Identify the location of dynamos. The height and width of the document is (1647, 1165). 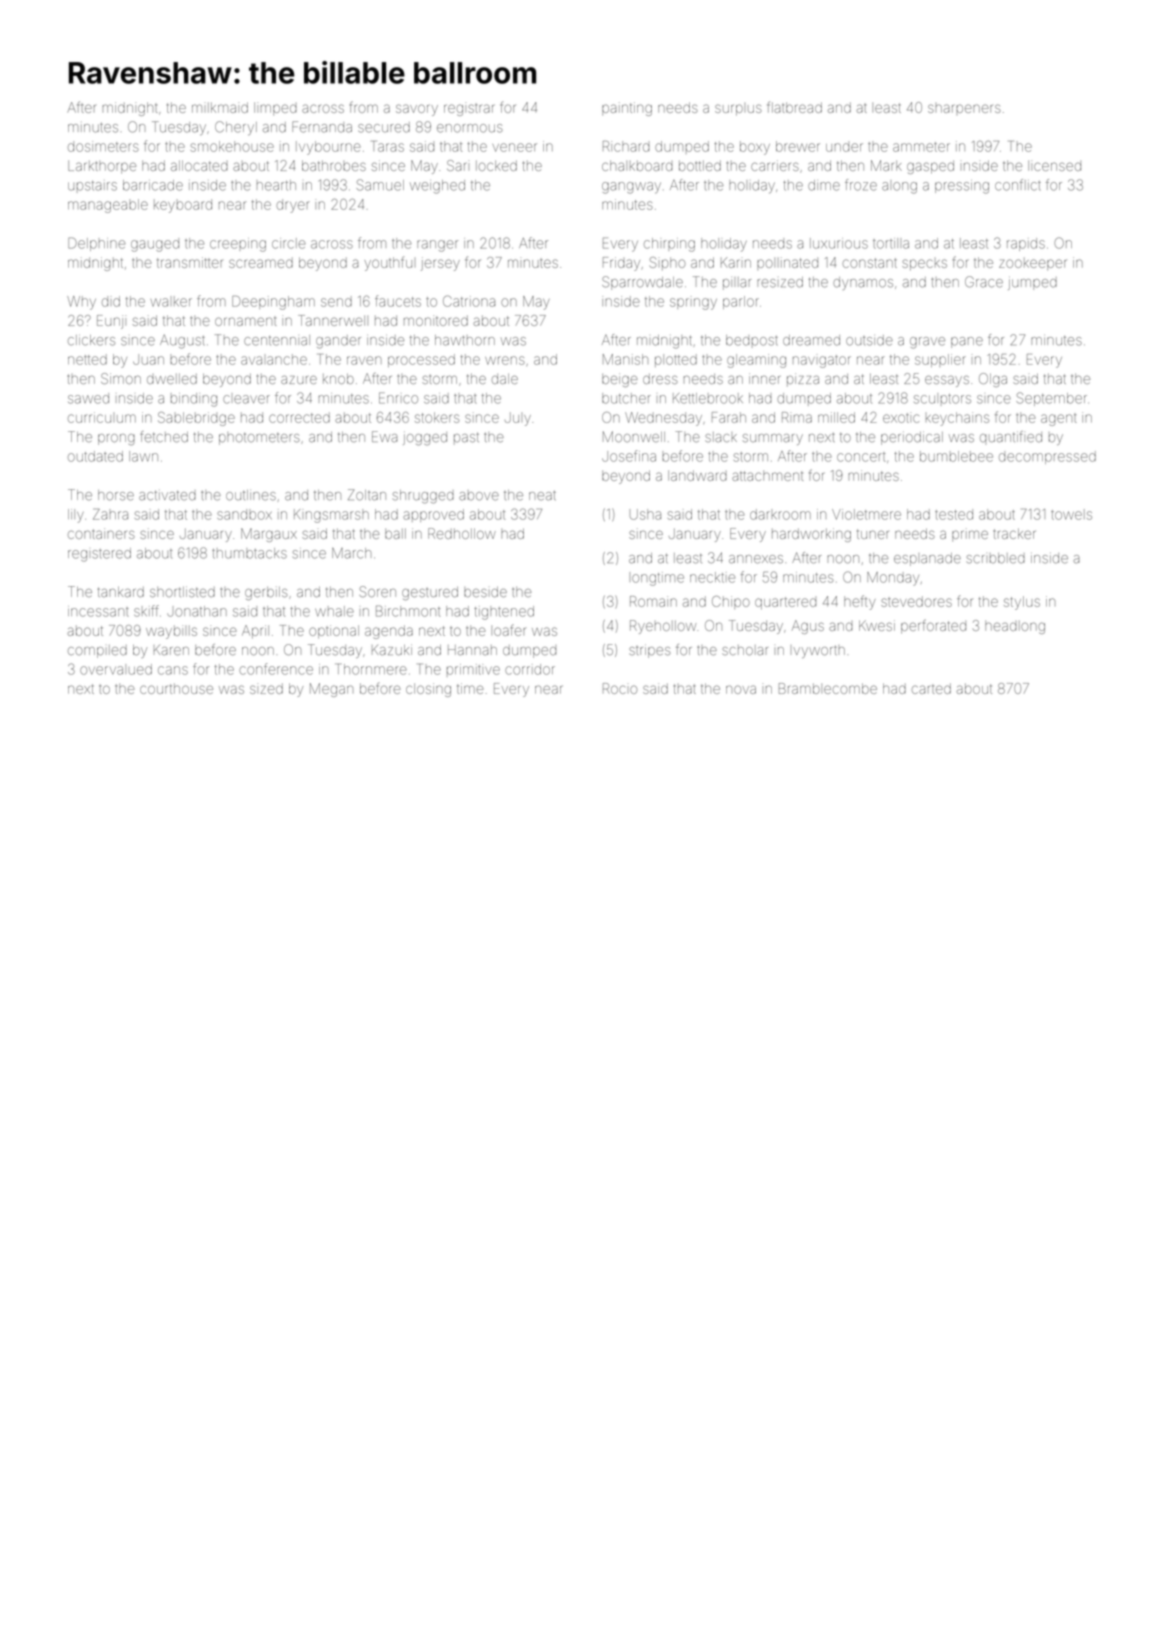
(863, 283).
